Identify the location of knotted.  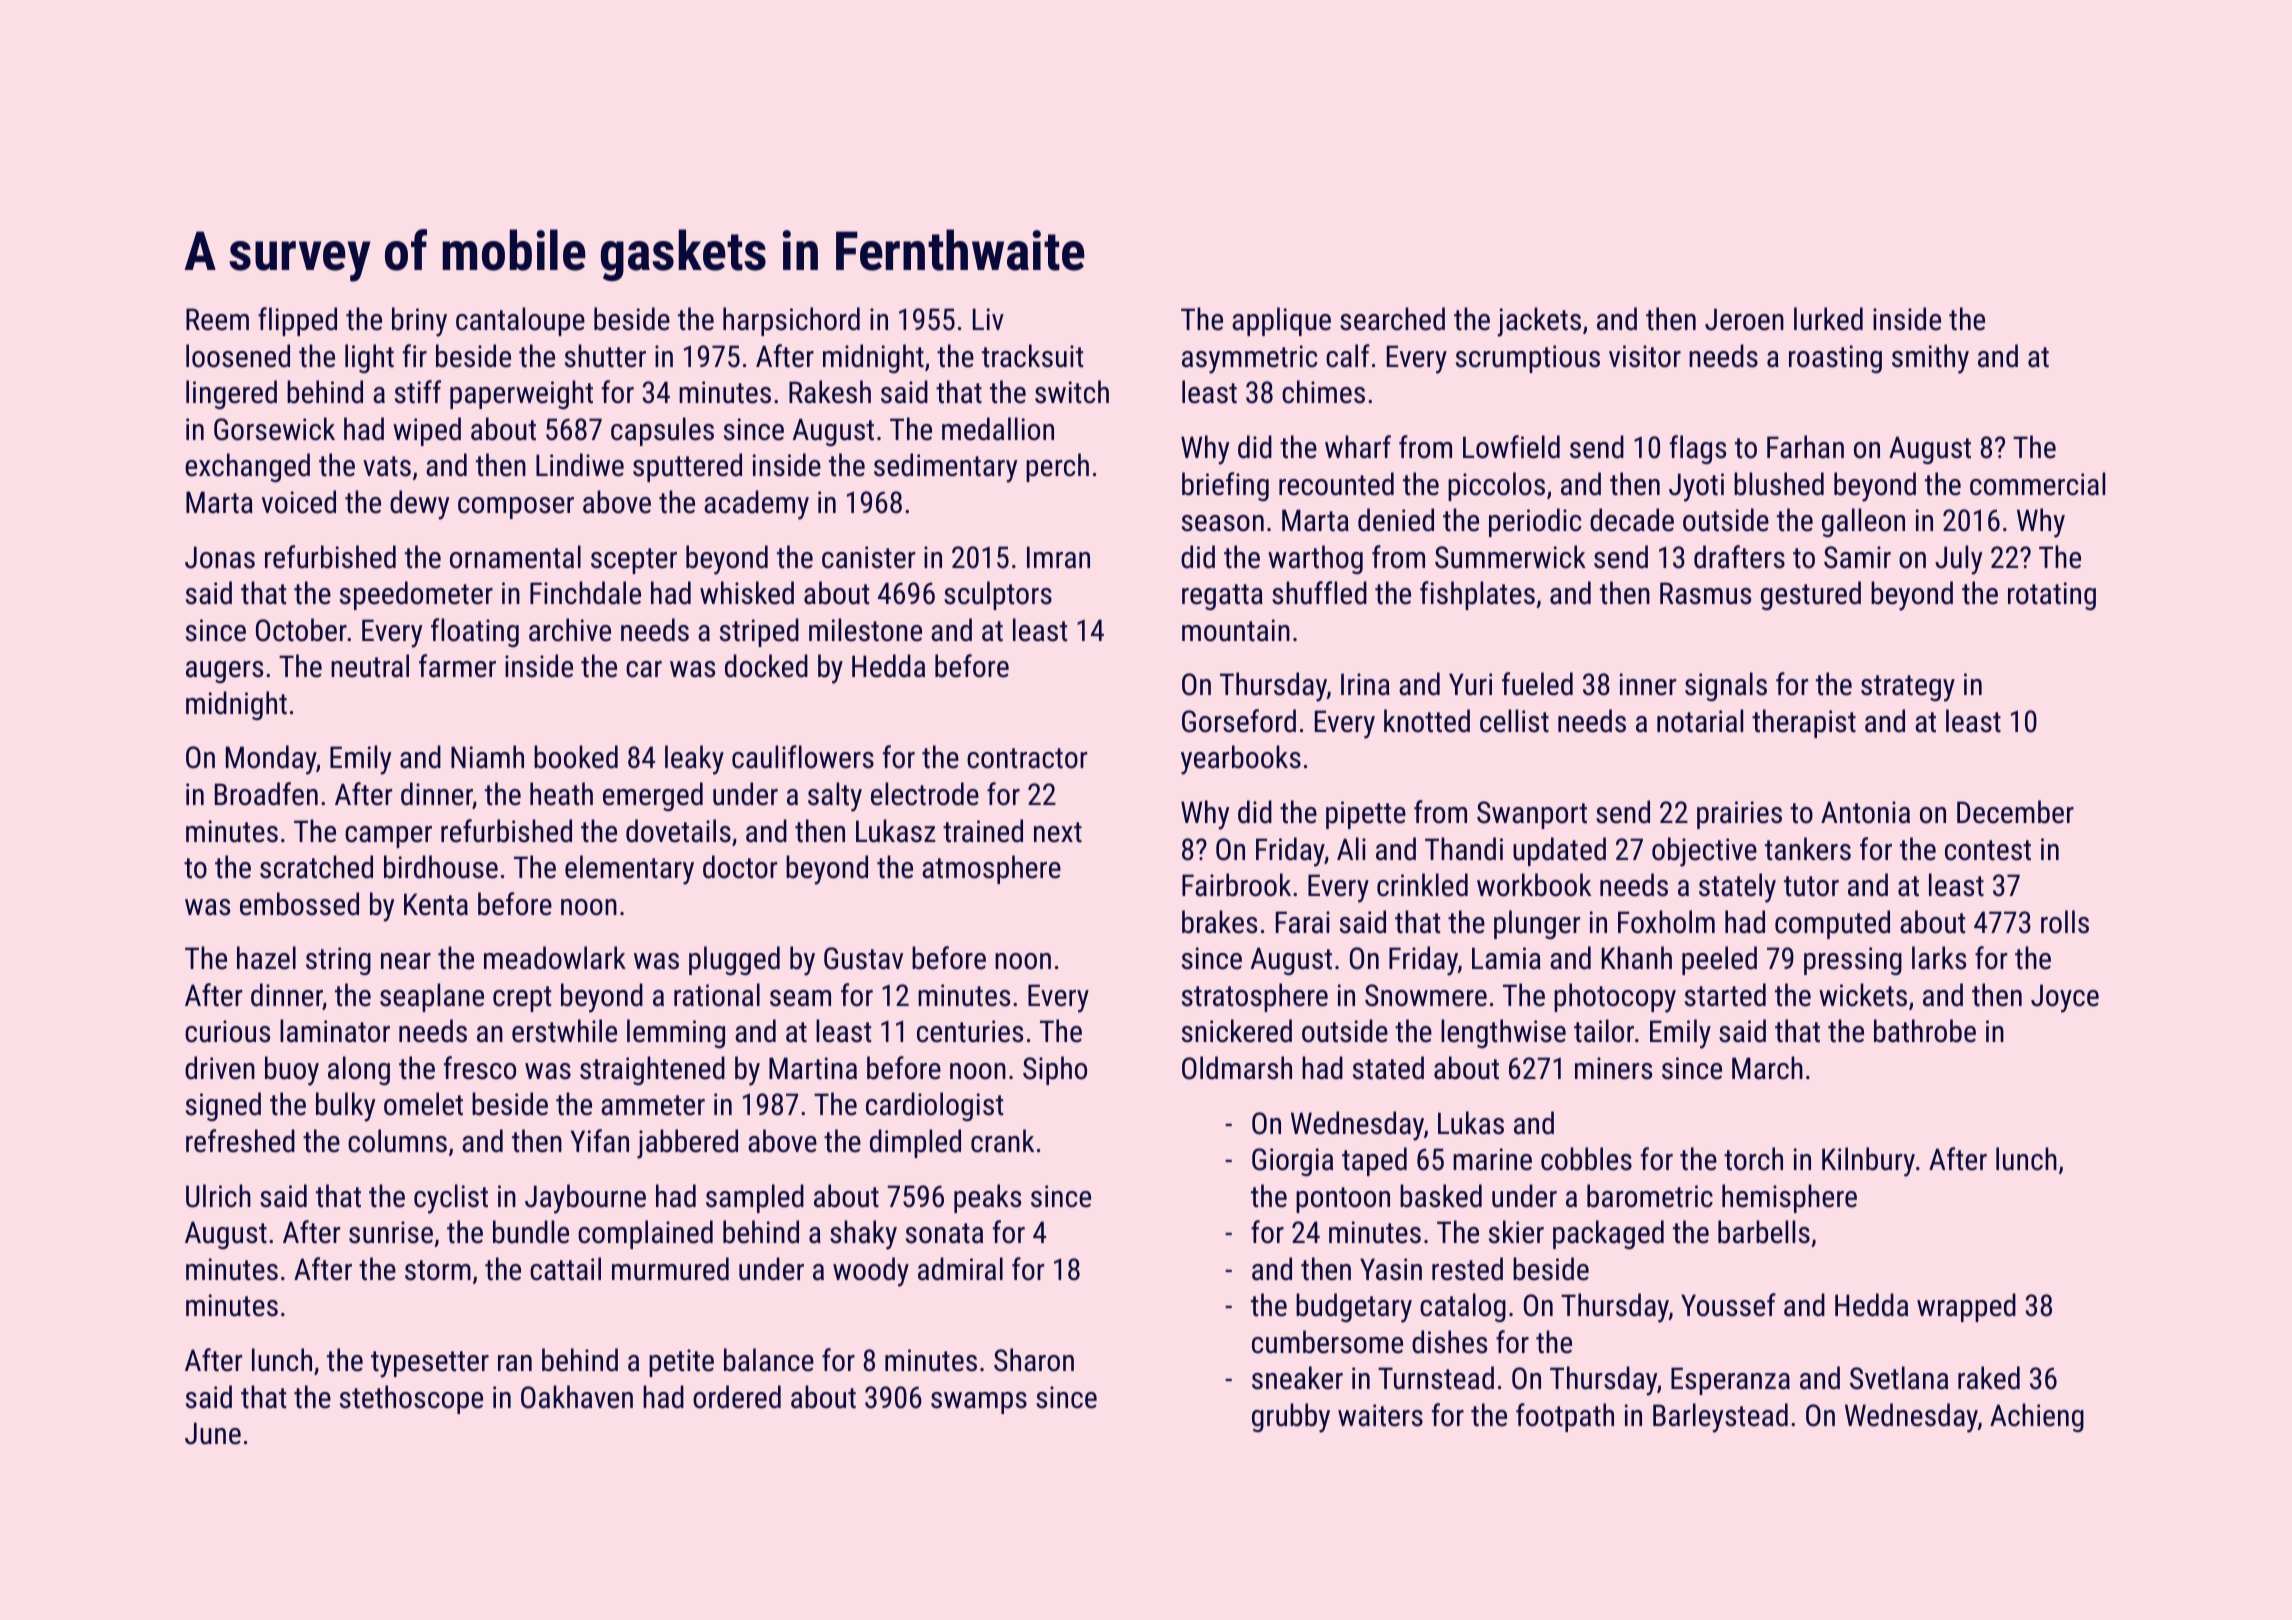
(1427, 721).
